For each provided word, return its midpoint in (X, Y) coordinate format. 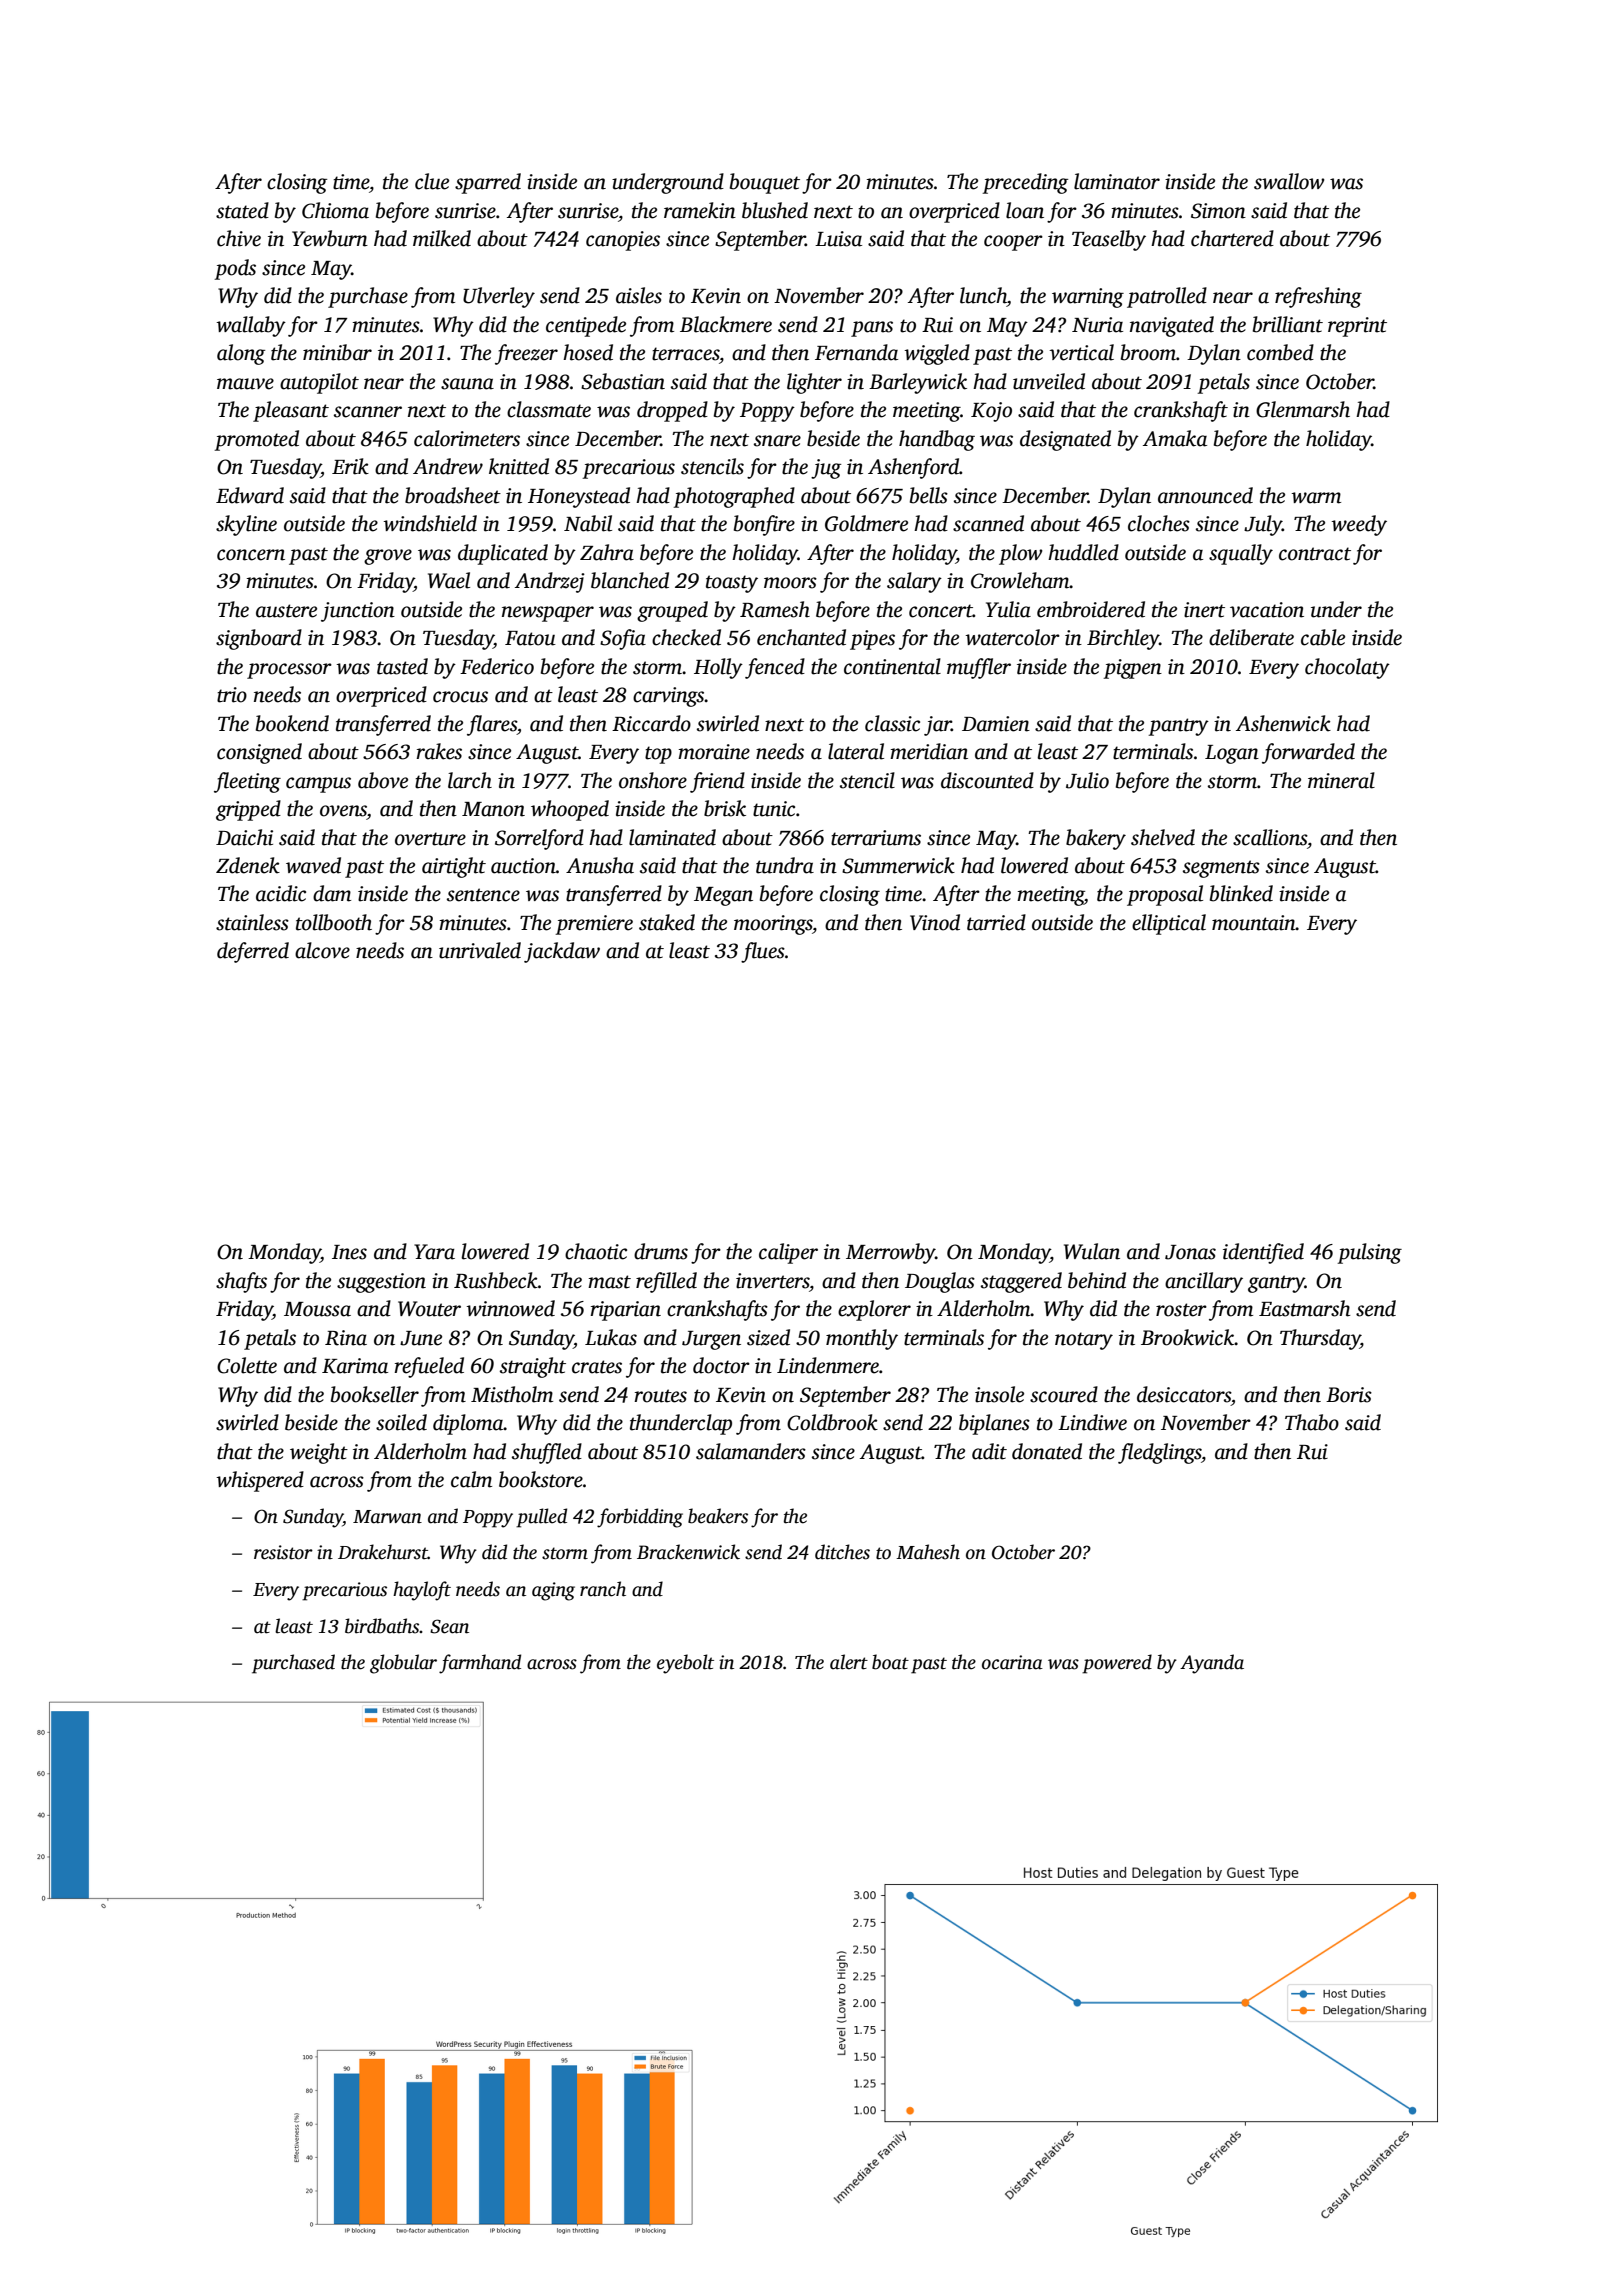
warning (1088, 298)
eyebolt (685, 1664)
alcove (322, 950)
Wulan (1092, 1251)
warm (1316, 498)
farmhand (480, 1664)
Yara (434, 1252)
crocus (460, 697)
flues (763, 952)
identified (1263, 1253)
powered (1117, 1664)
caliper (788, 1253)
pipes (872, 640)
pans (872, 329)
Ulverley (499, 297)
